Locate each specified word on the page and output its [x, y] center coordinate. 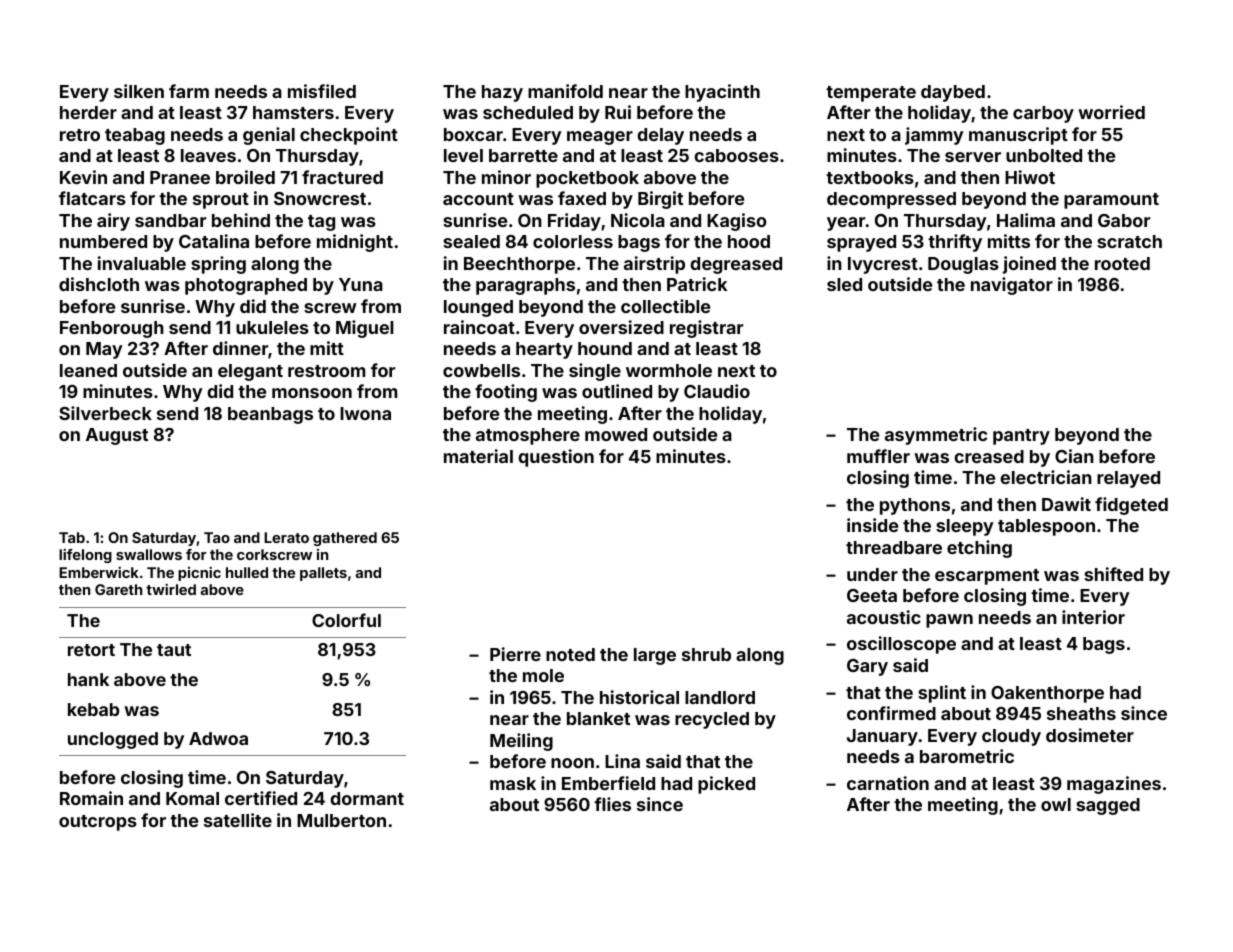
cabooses [736, 155]
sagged [1108, 806]
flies [612, 804]
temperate [871, 94]
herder [88, 112]
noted [570, 654]
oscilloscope [901, 645]
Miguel [365, 329]
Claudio [717, 391]
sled [844, 284]
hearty [544, 350]
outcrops [98, 823]
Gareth [118, 589]
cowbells [481, 370]
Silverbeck [105, 413]
